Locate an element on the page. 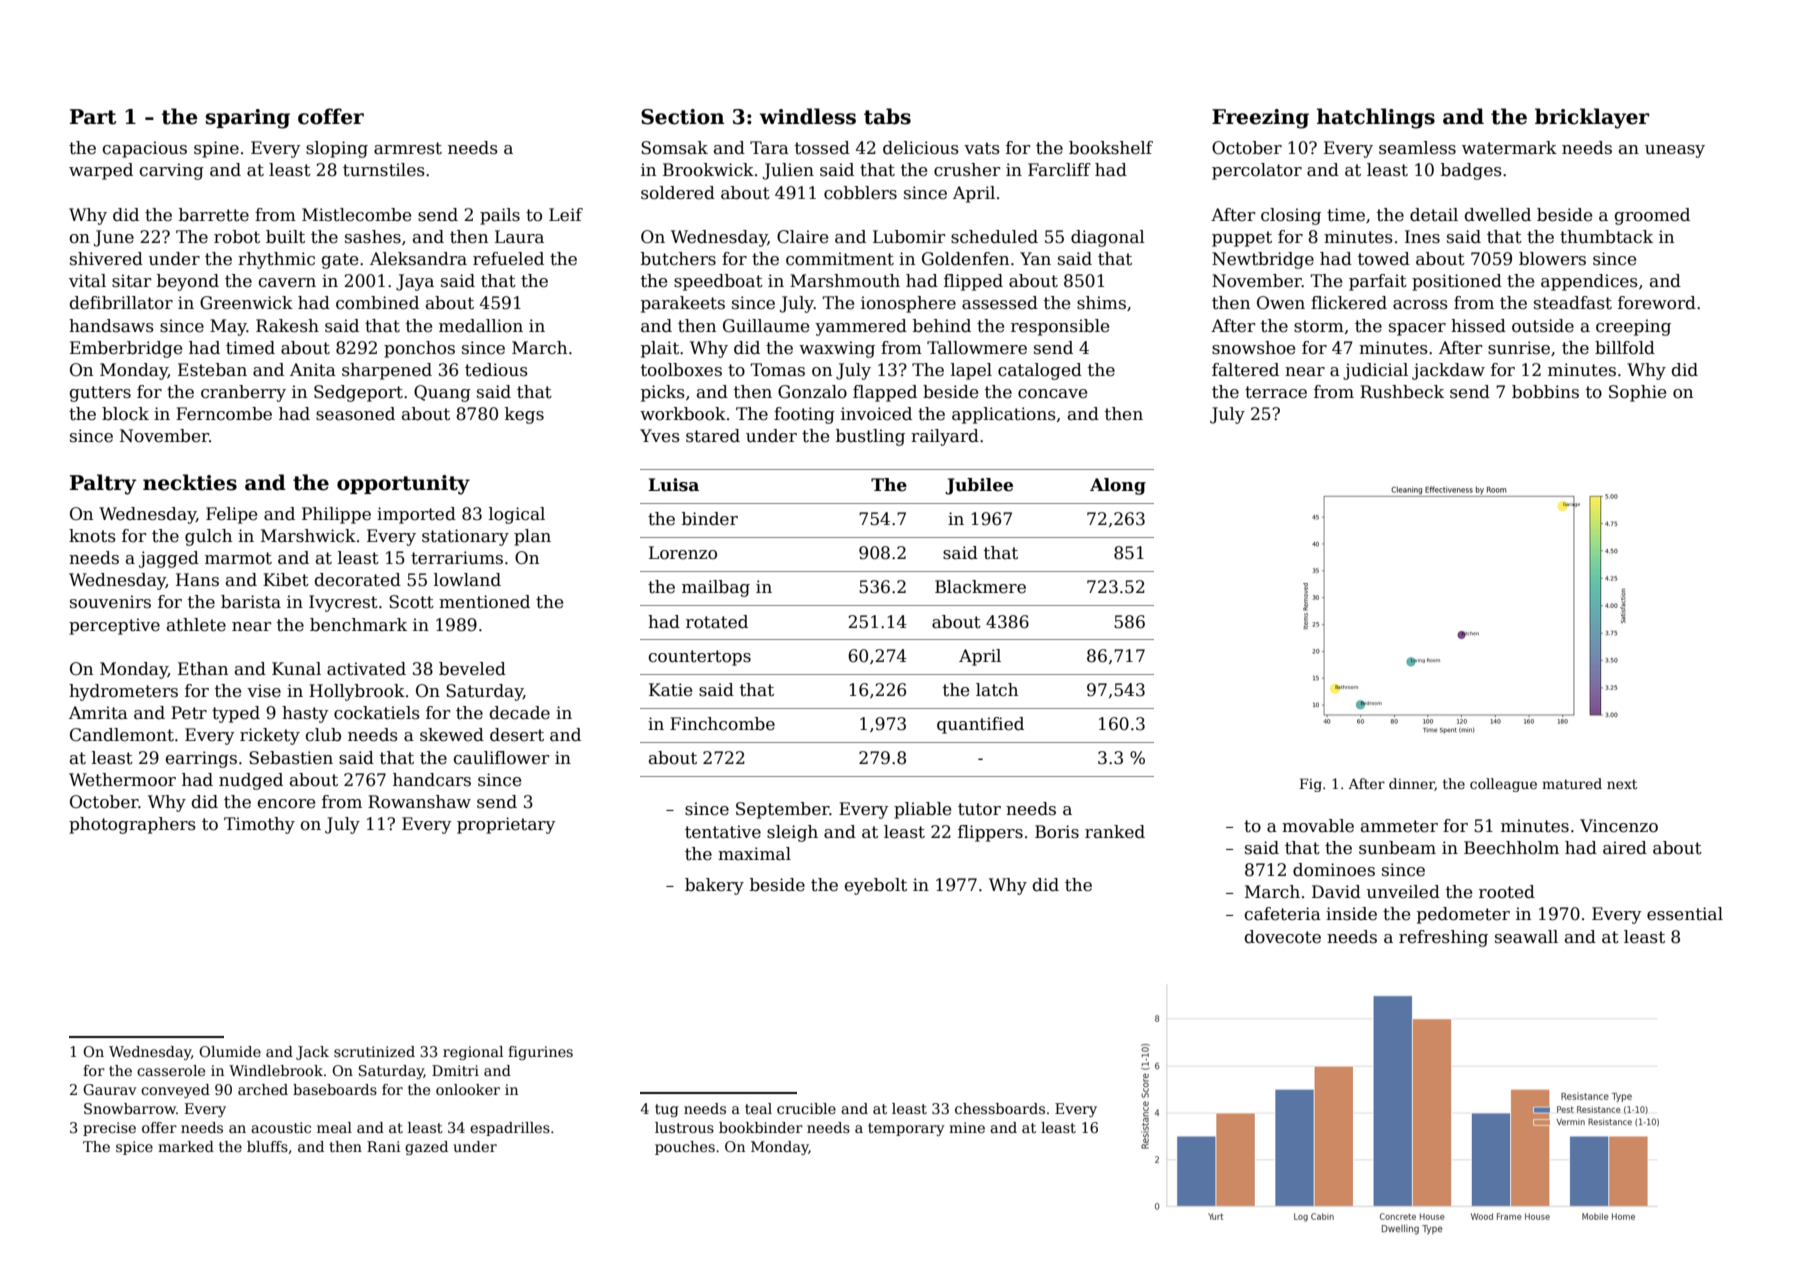  vats is located at coordinates (982, 148).
